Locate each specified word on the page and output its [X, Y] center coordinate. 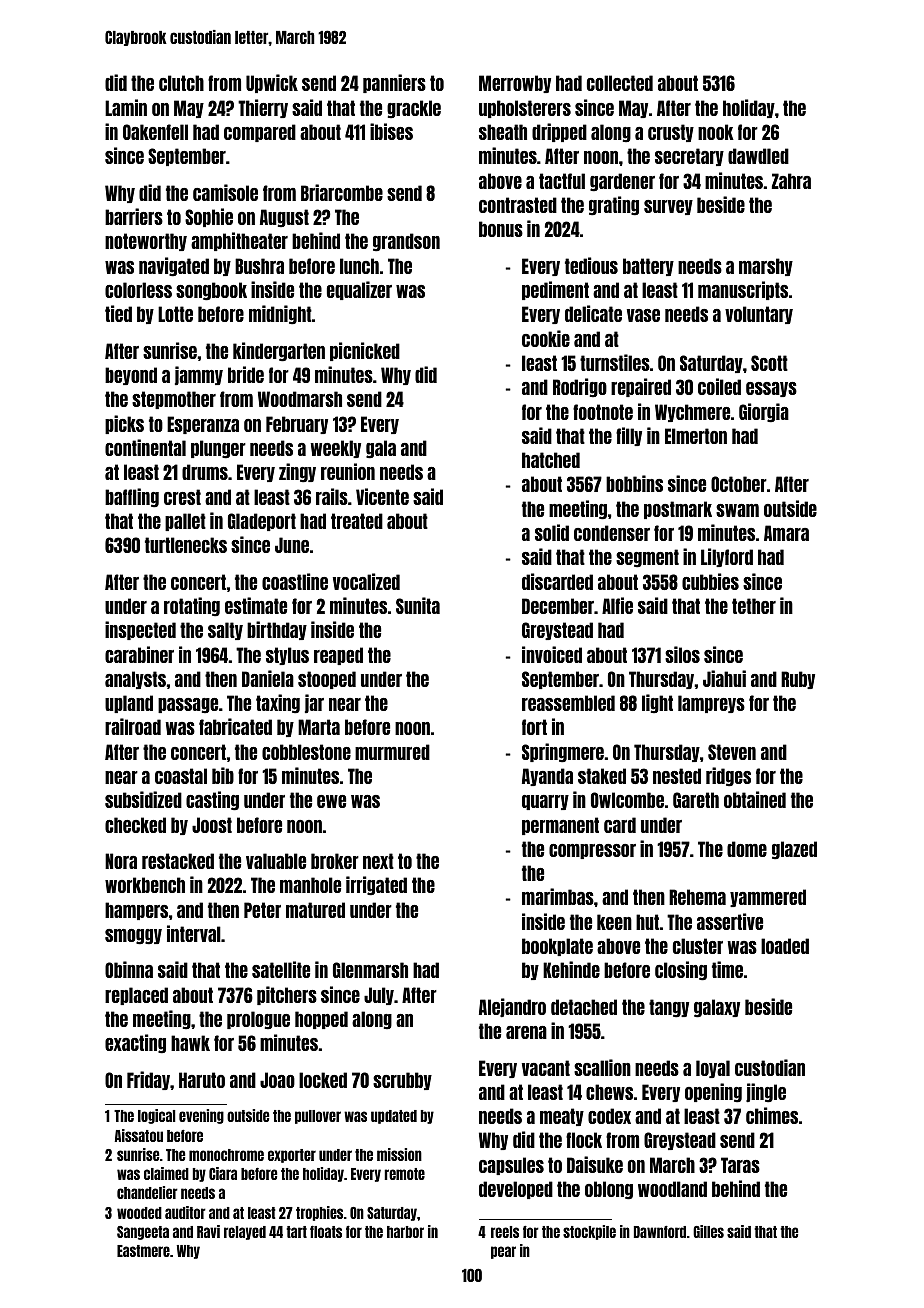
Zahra [791, 181]
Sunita [418, 605]
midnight [280, 315]
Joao [277, 1080]
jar [314, 703]
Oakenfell [155, 132]
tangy [669, 1008]
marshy [766, 267]
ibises [391, 131]
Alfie [617, 605]
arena [526, 1032]
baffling [132, 498]
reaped [338, 656]
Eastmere [143, 1251]
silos [682, 654]
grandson [406, 242]
